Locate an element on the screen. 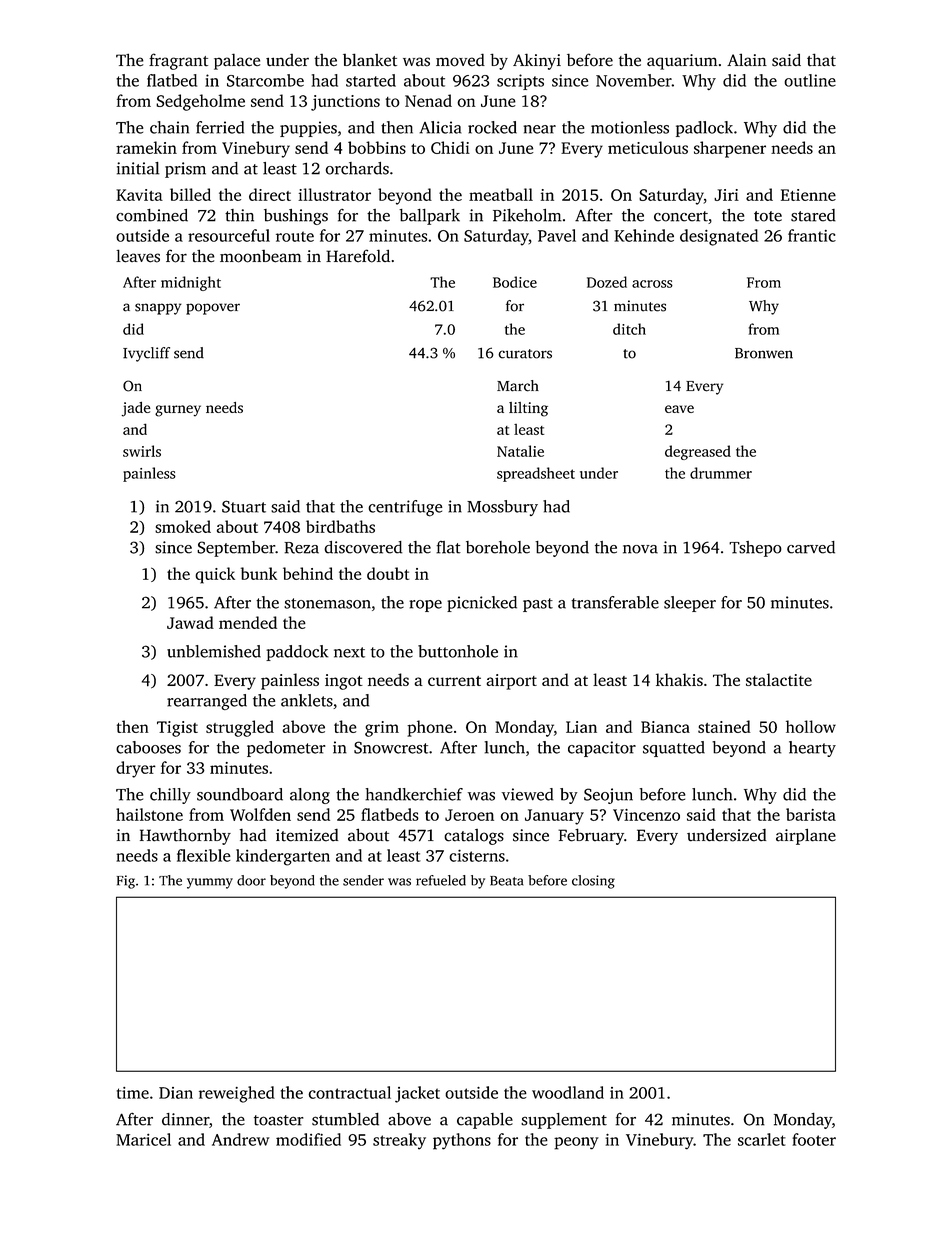 The image size is (952, 1233). degreased is located at coordinates (698, 452).
